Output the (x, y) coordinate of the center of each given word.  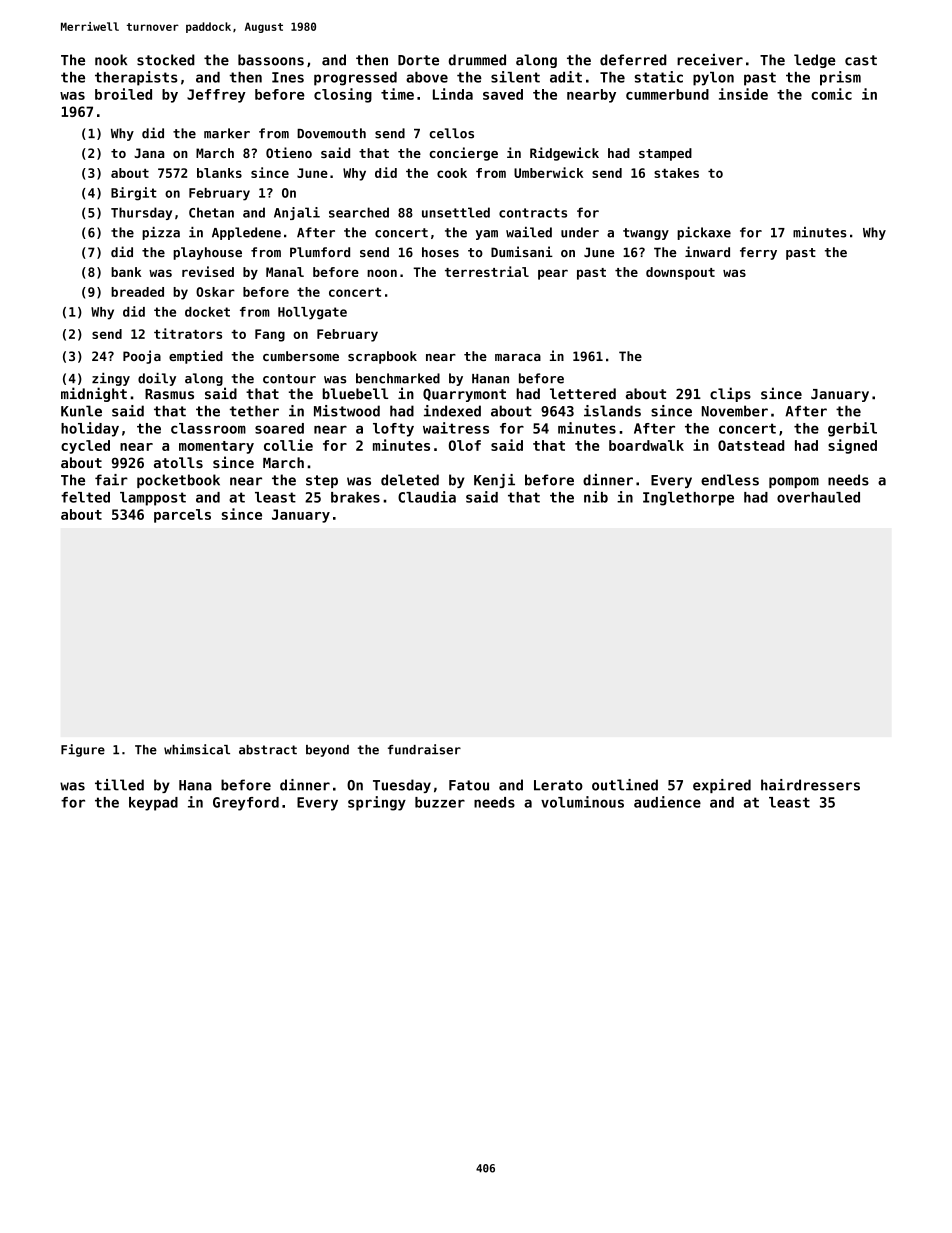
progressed (355, 79)
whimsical (197, 749)
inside (743, 94)
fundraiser (424, 749)
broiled (123, 94)
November (735, 411)
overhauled (818, 497)
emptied (196, 357)
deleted (410, 480)
